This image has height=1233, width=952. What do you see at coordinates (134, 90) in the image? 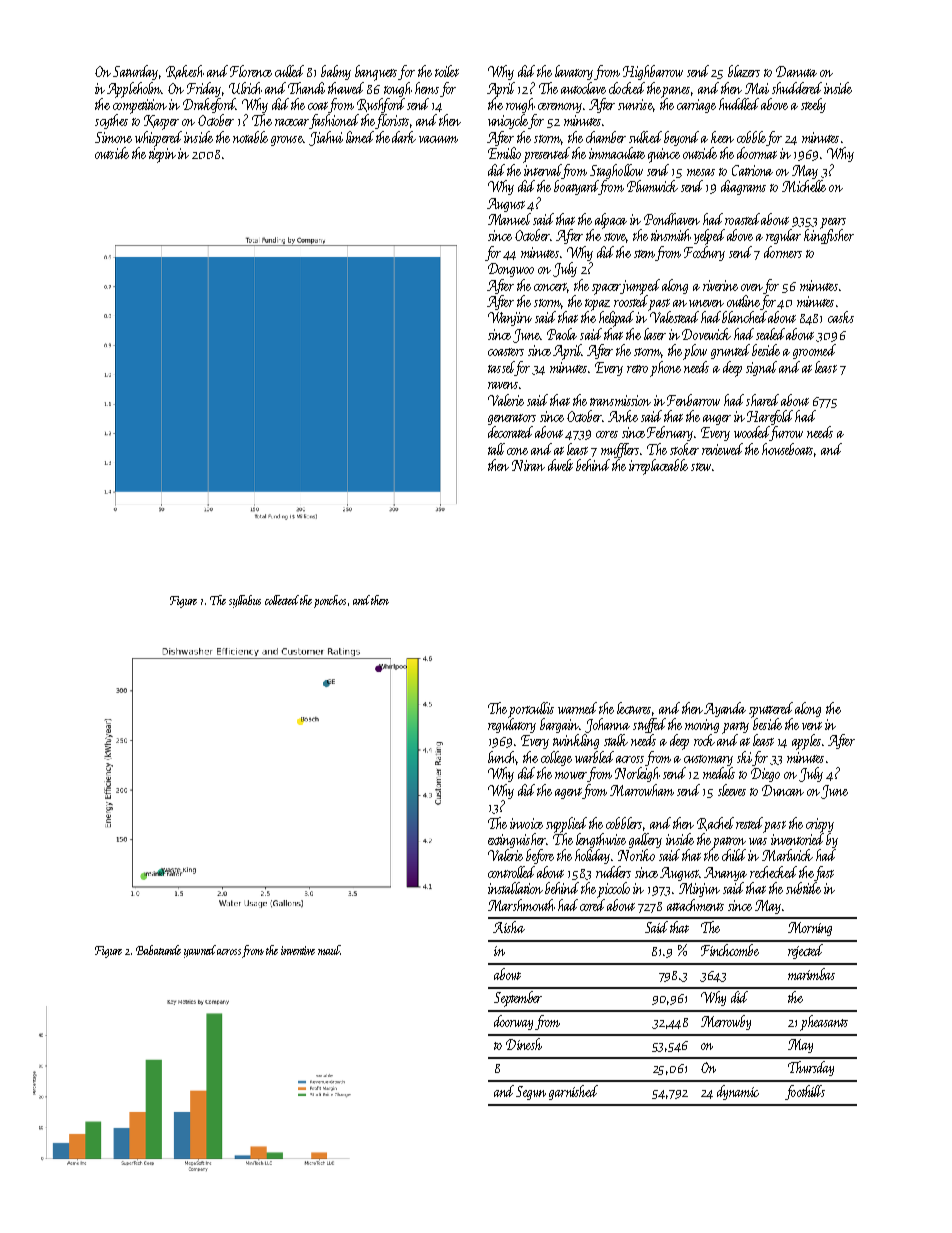
I see `Appleholm` at bounding box center [134, 90].
